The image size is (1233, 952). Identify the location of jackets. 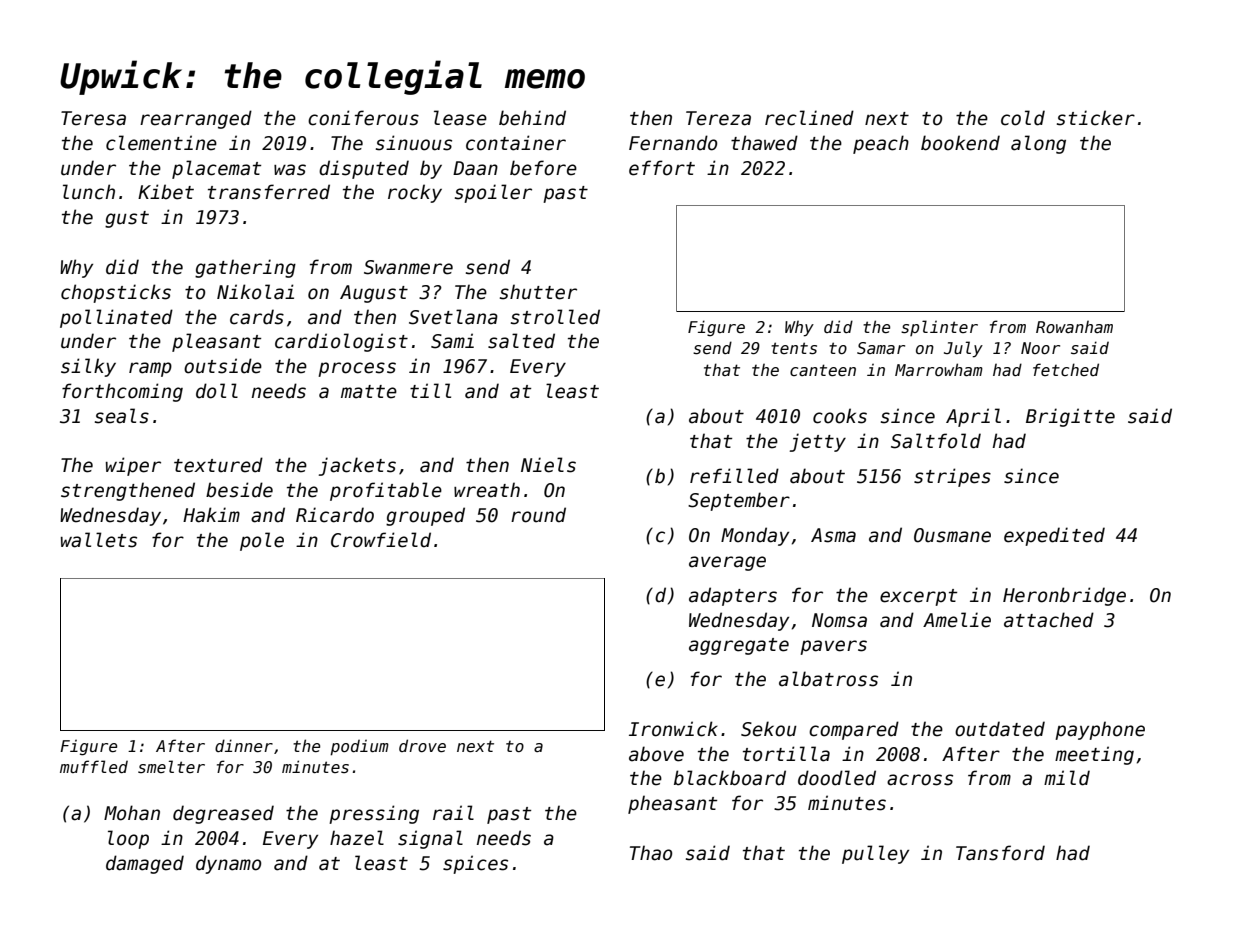
(357, 466).
